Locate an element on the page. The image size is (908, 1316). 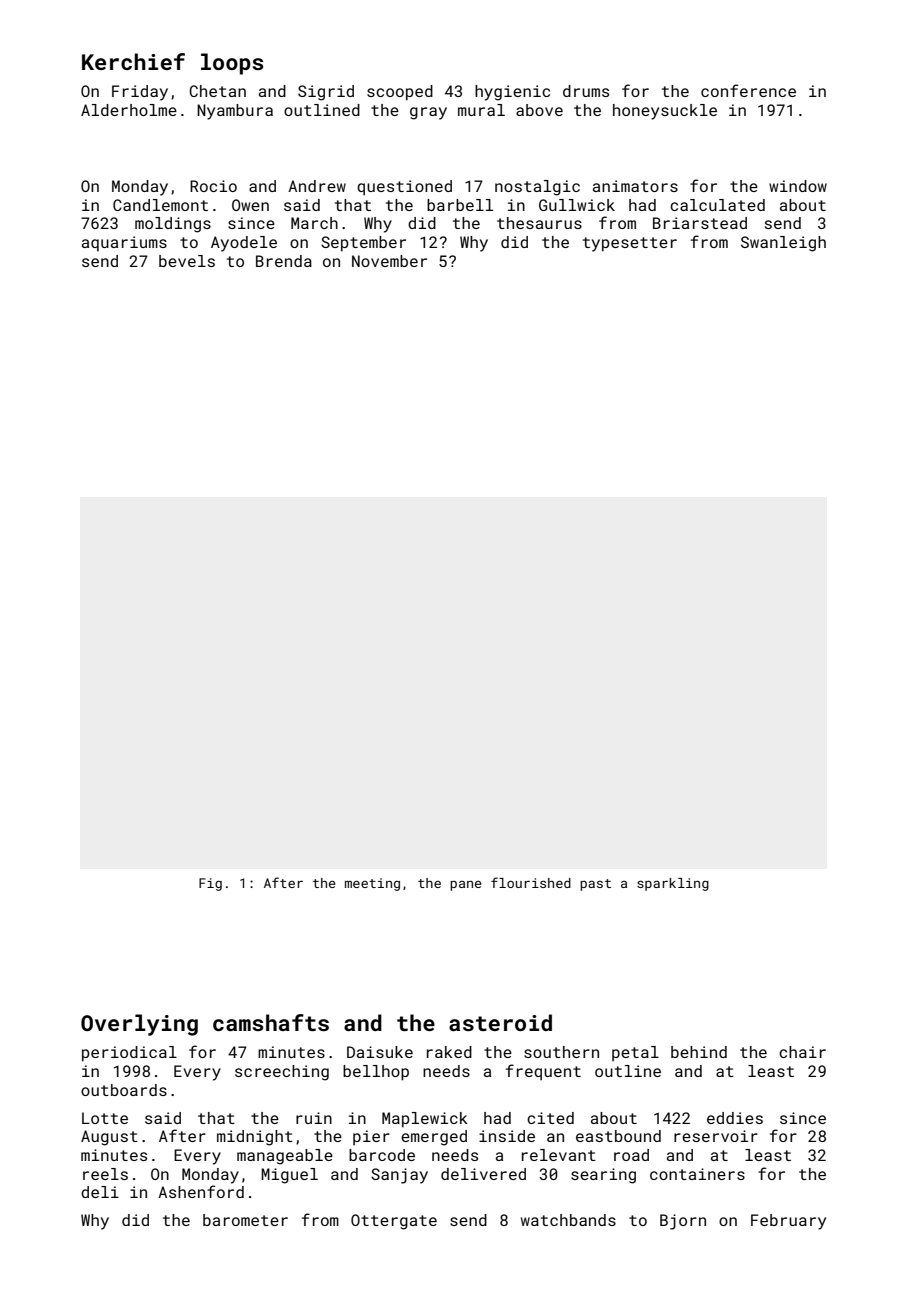
Kerchief is located at coordinates (133, 61).
